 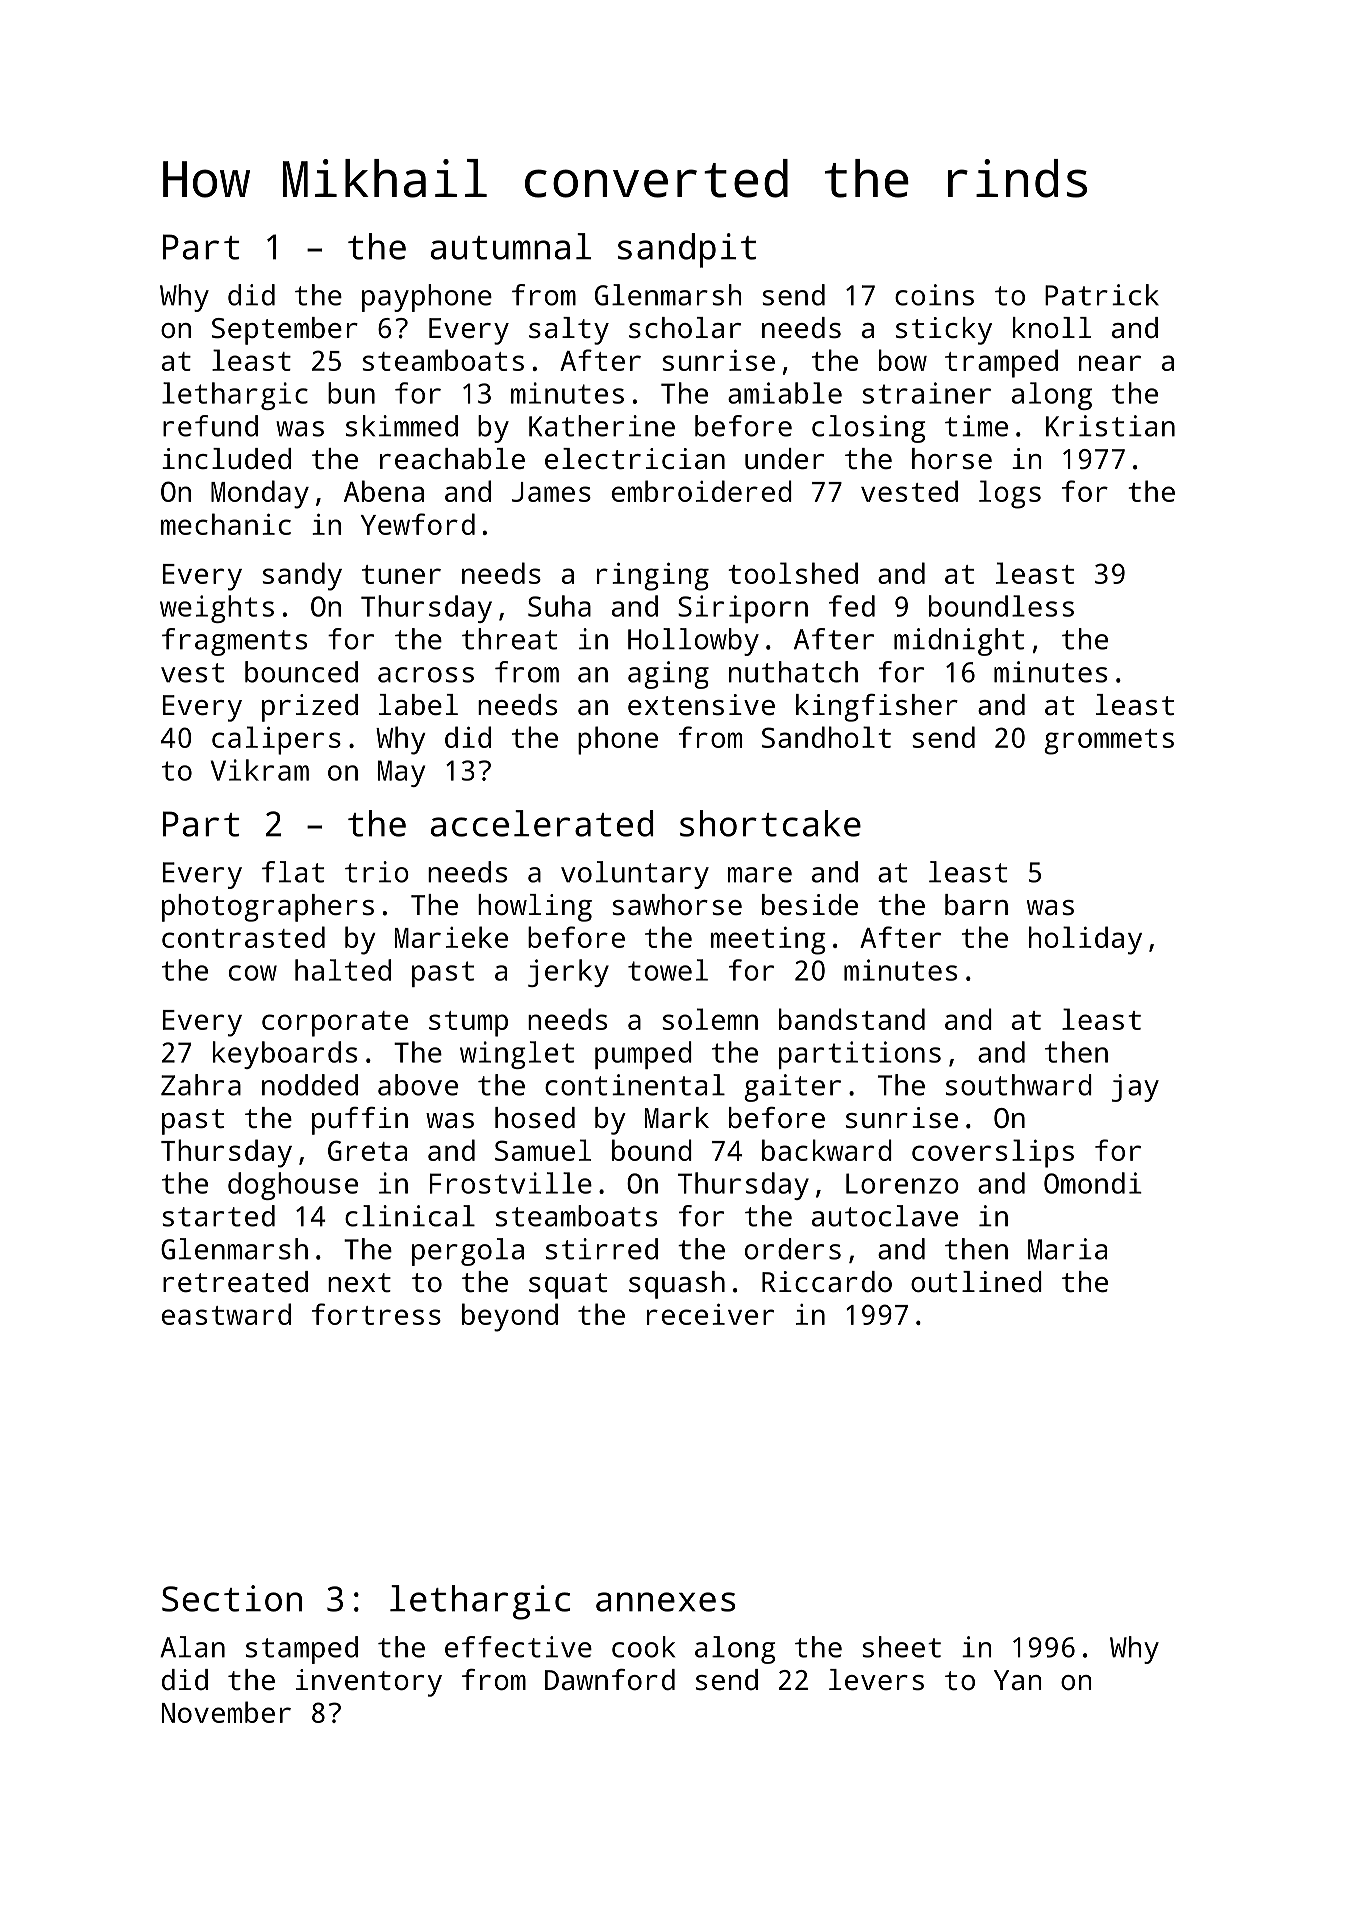 I want to click on coins, so click(x=934, y=295).
